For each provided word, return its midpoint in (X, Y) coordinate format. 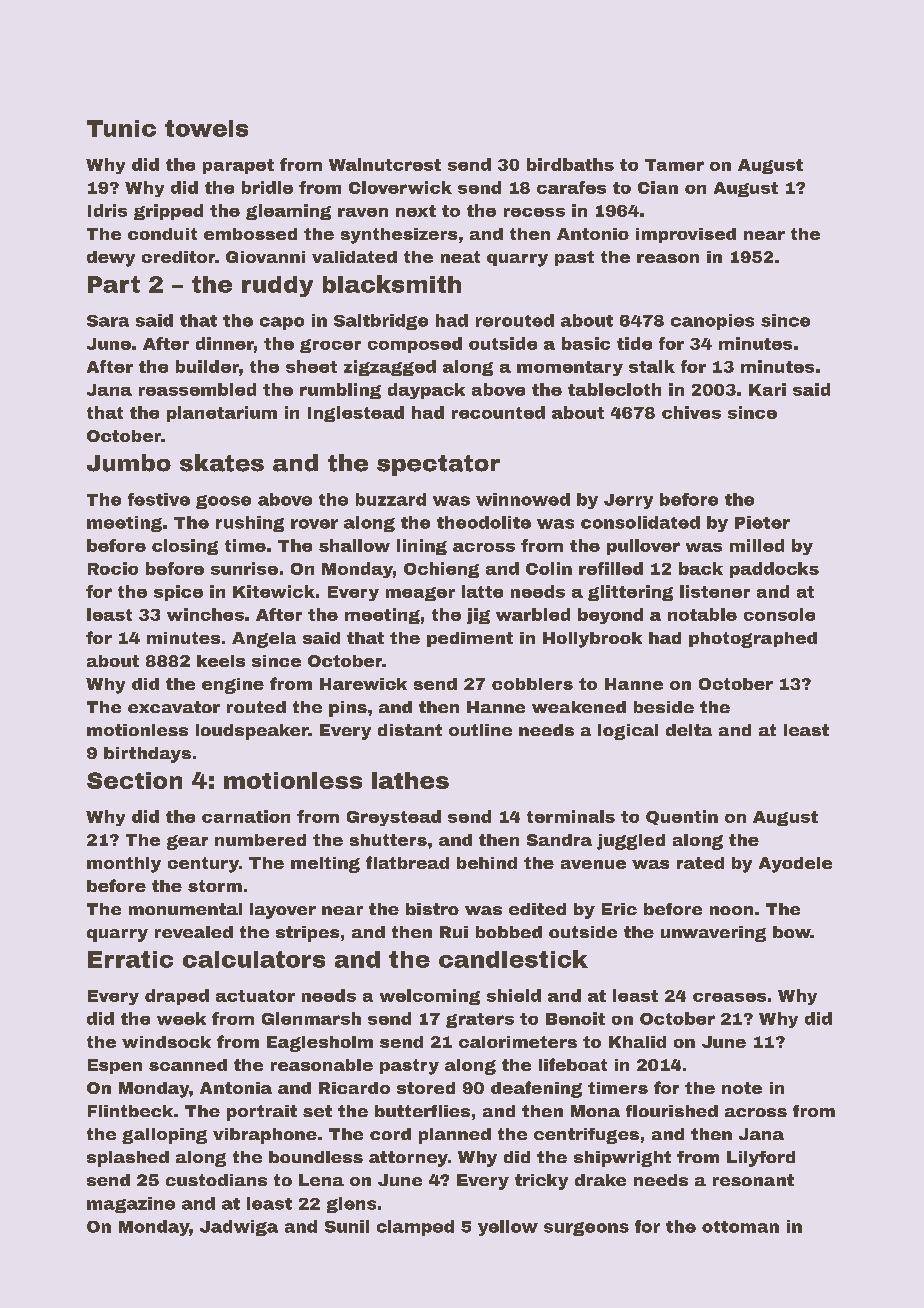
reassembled (197, 389)
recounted (498, 412)
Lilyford (761, 1159)
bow (792, 932)
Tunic (121, 128)
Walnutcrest (385, 164)
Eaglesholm (320, 1044)
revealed (194, 932)
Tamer (674, 165)
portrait (262, 1113)
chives (691, 412)
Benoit (575, 1018)
